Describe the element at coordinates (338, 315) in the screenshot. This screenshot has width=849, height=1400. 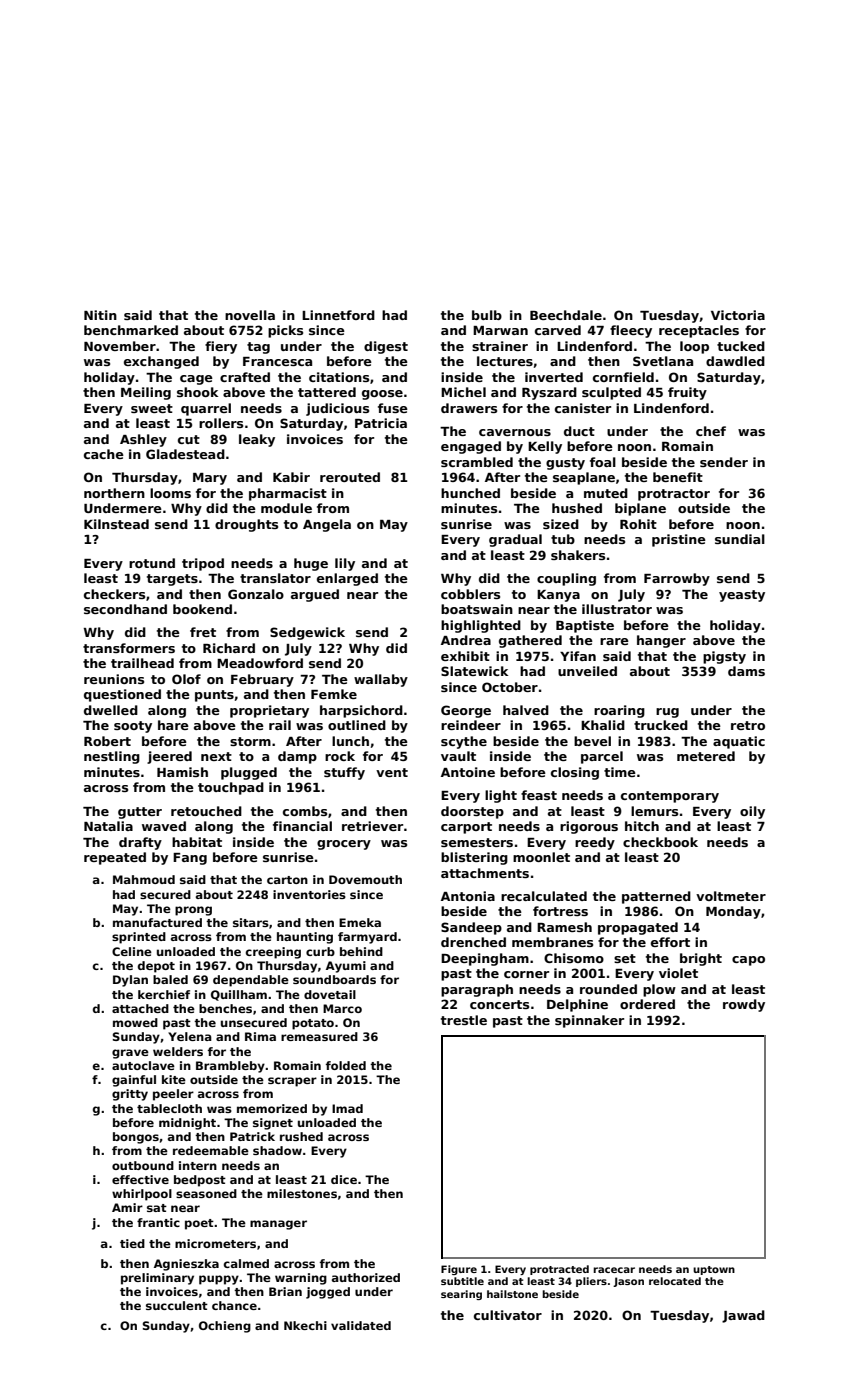
I see `Linnetford` at that location.
